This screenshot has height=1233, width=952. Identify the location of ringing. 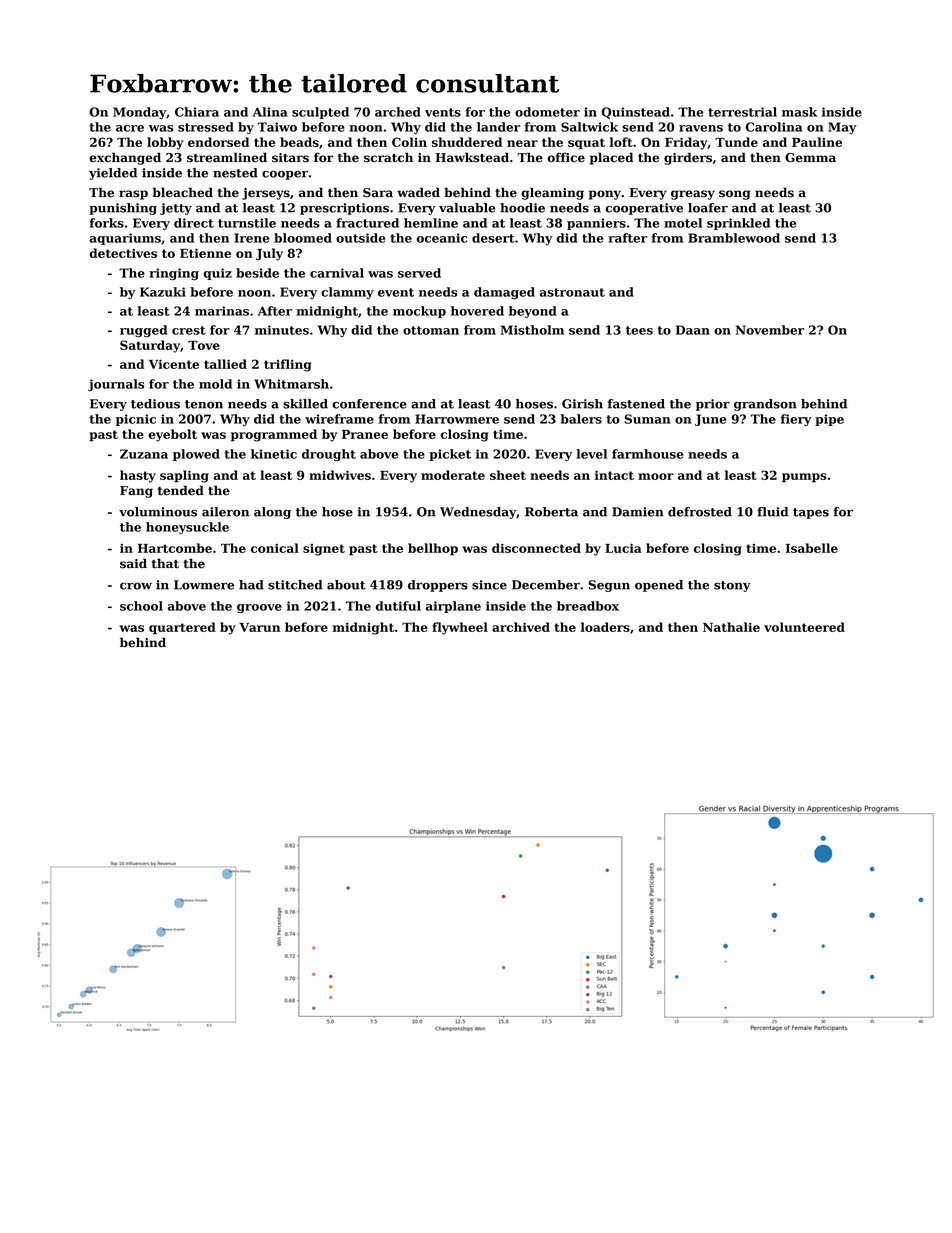
(174, 274).
